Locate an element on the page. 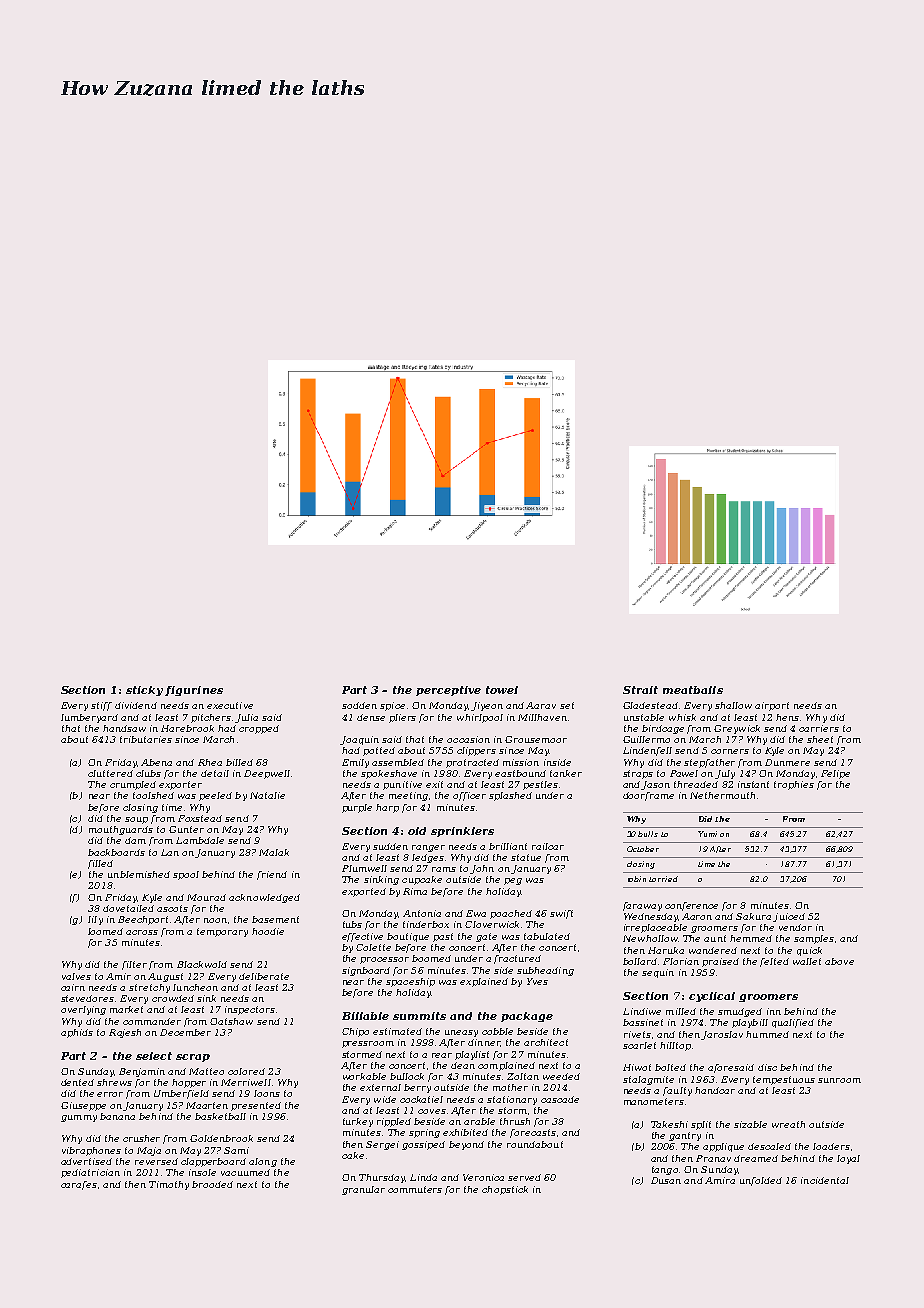 The height and width of the document is (1308, 924). Pranav is located at coordinates (713, 1158).
